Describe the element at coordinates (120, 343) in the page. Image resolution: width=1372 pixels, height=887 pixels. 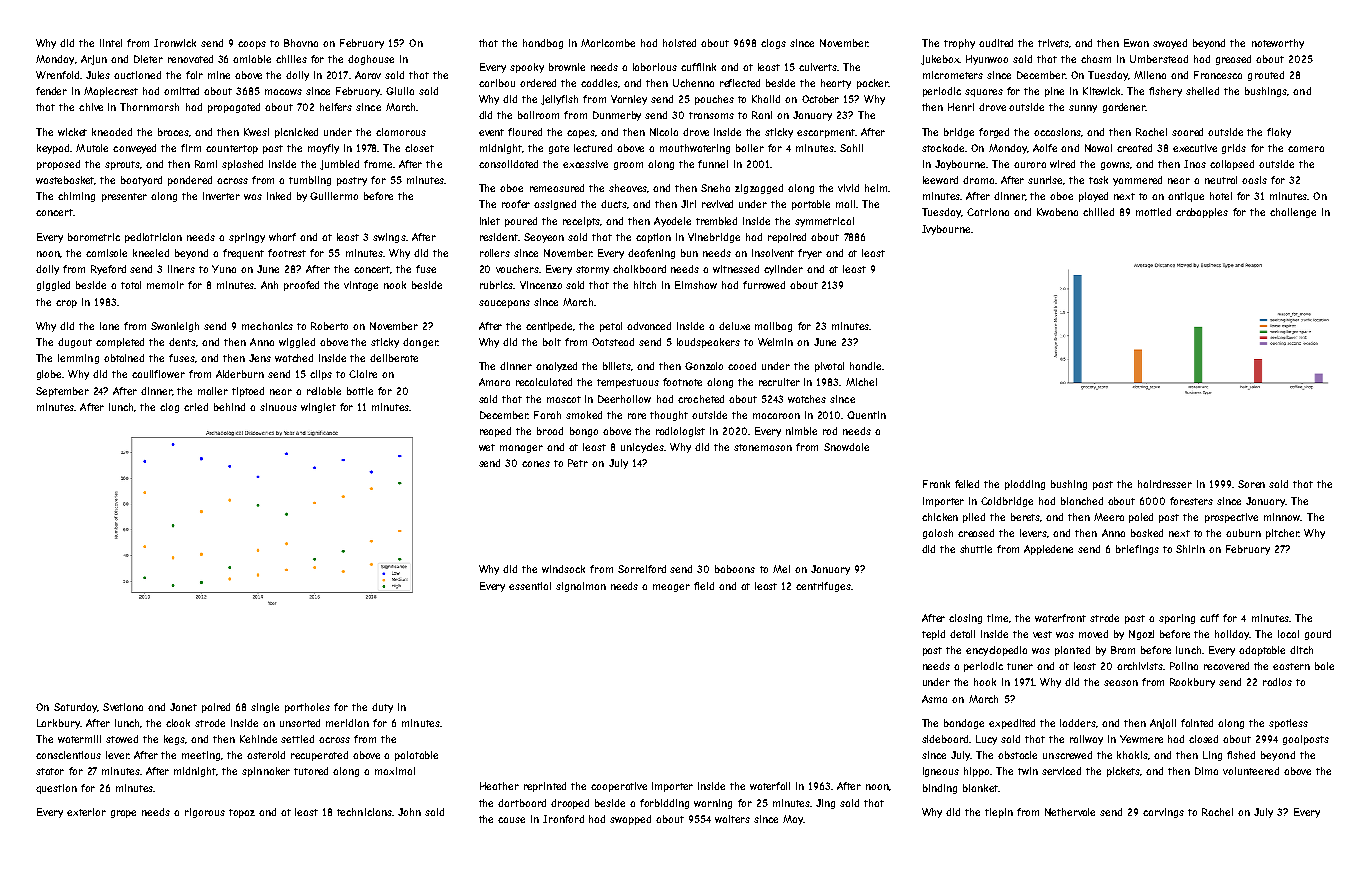
I see `completed` at that location.
